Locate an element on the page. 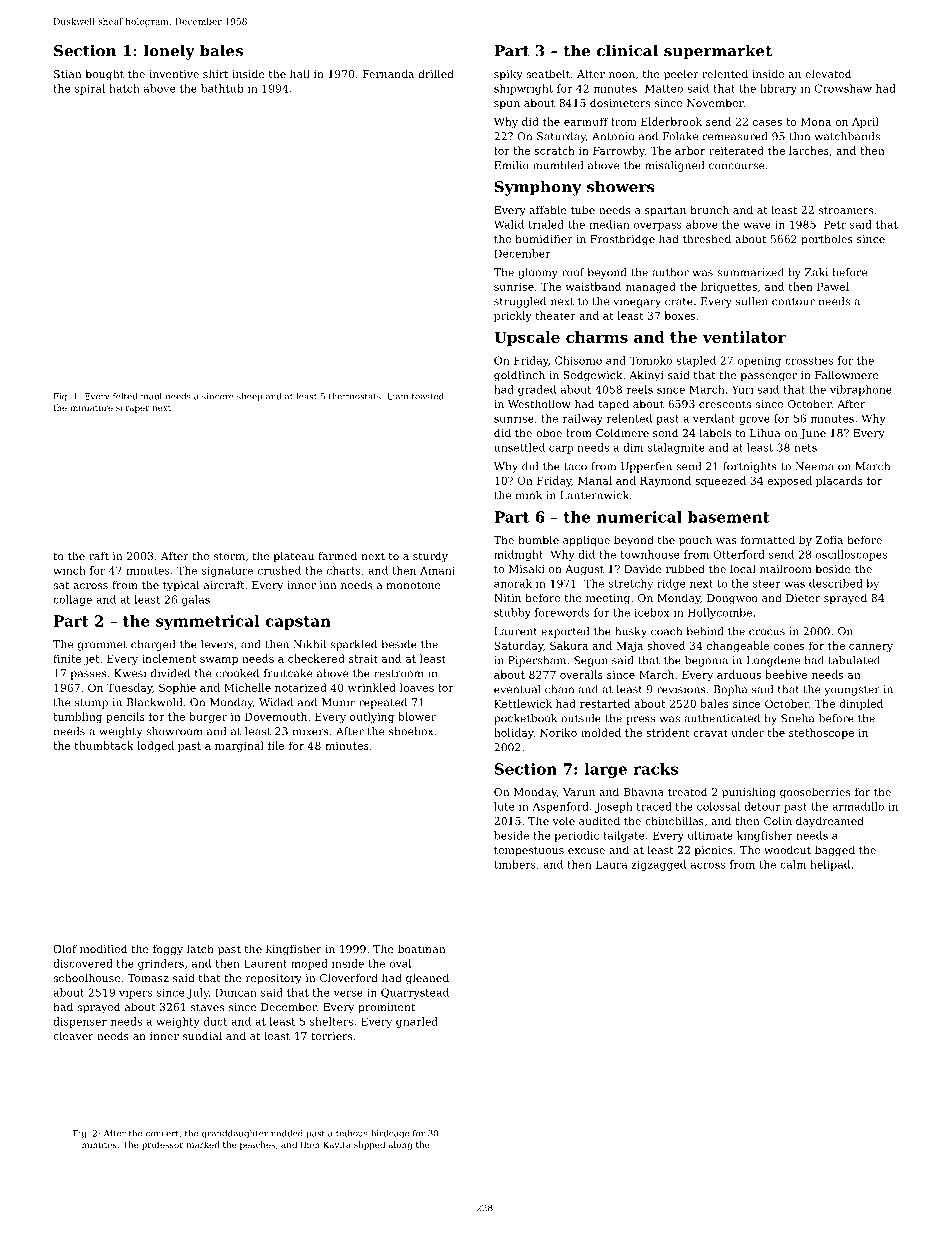 The width and height of the image is (952, 1233). spiral is located at coordinates (90, 89).
